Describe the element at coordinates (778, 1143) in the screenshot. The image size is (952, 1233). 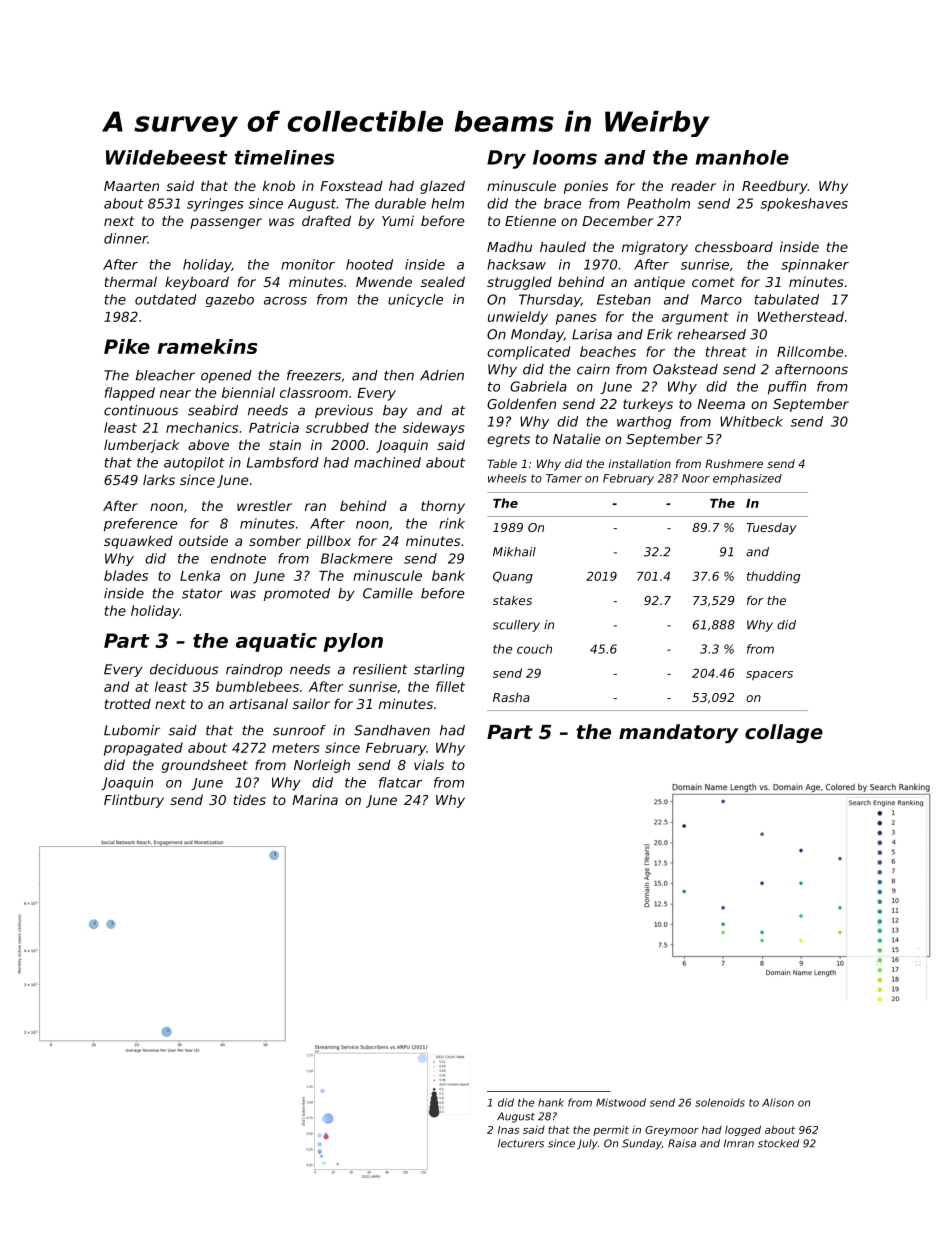
I see `stocked` at that location.
